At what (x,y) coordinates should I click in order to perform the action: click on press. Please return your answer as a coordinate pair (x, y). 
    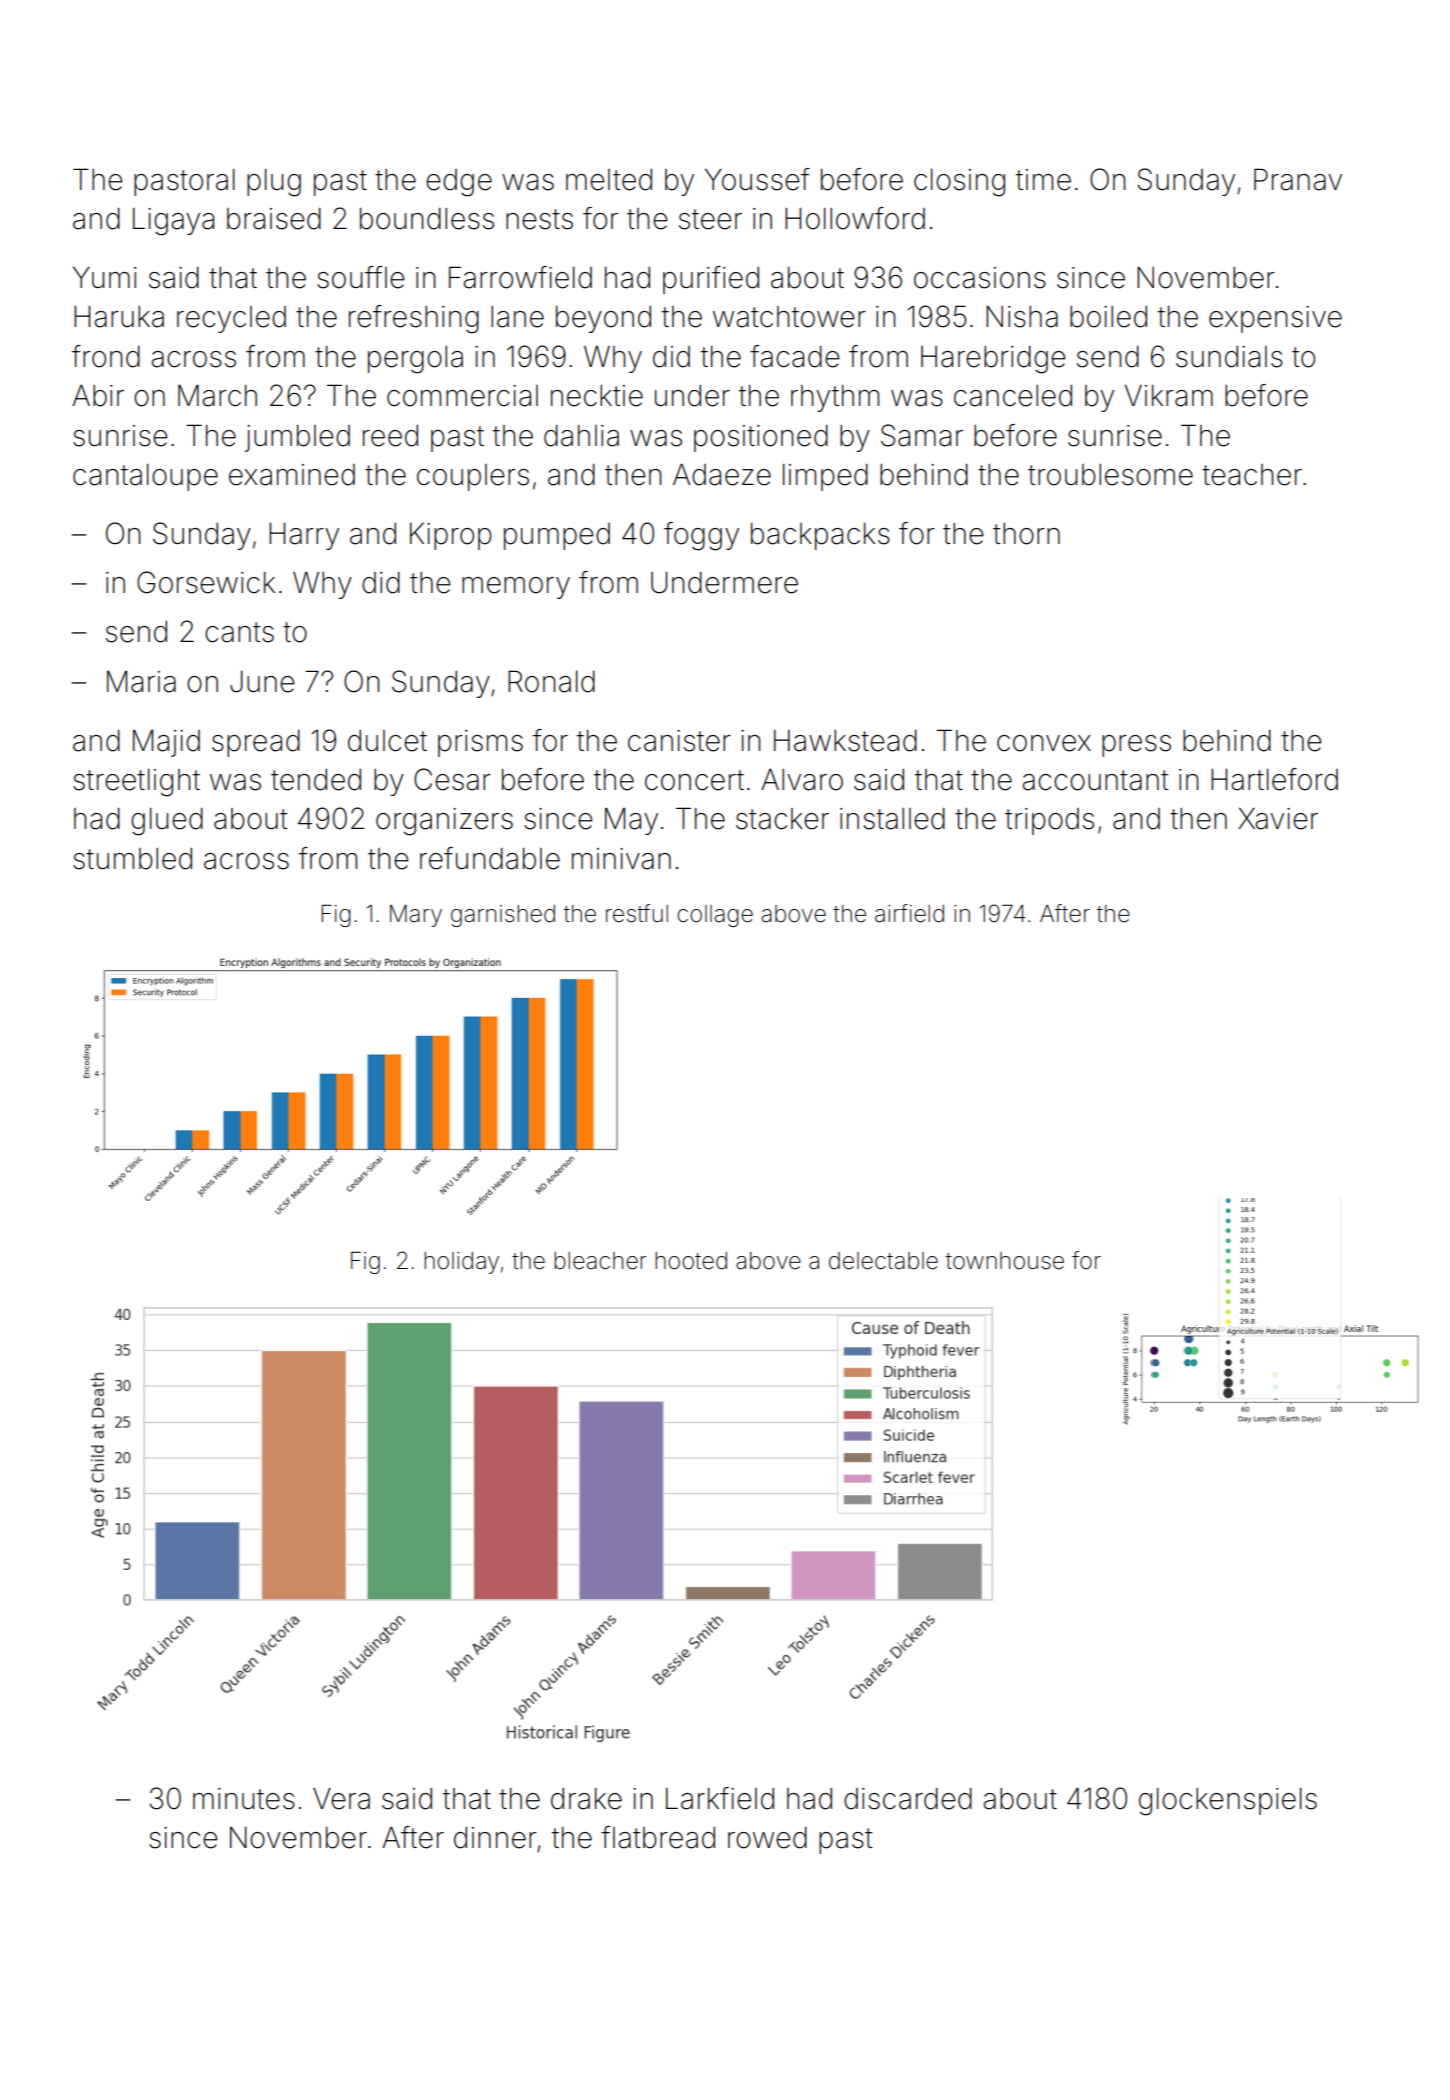
    Looking at the image, I should click on (1136, 746).
